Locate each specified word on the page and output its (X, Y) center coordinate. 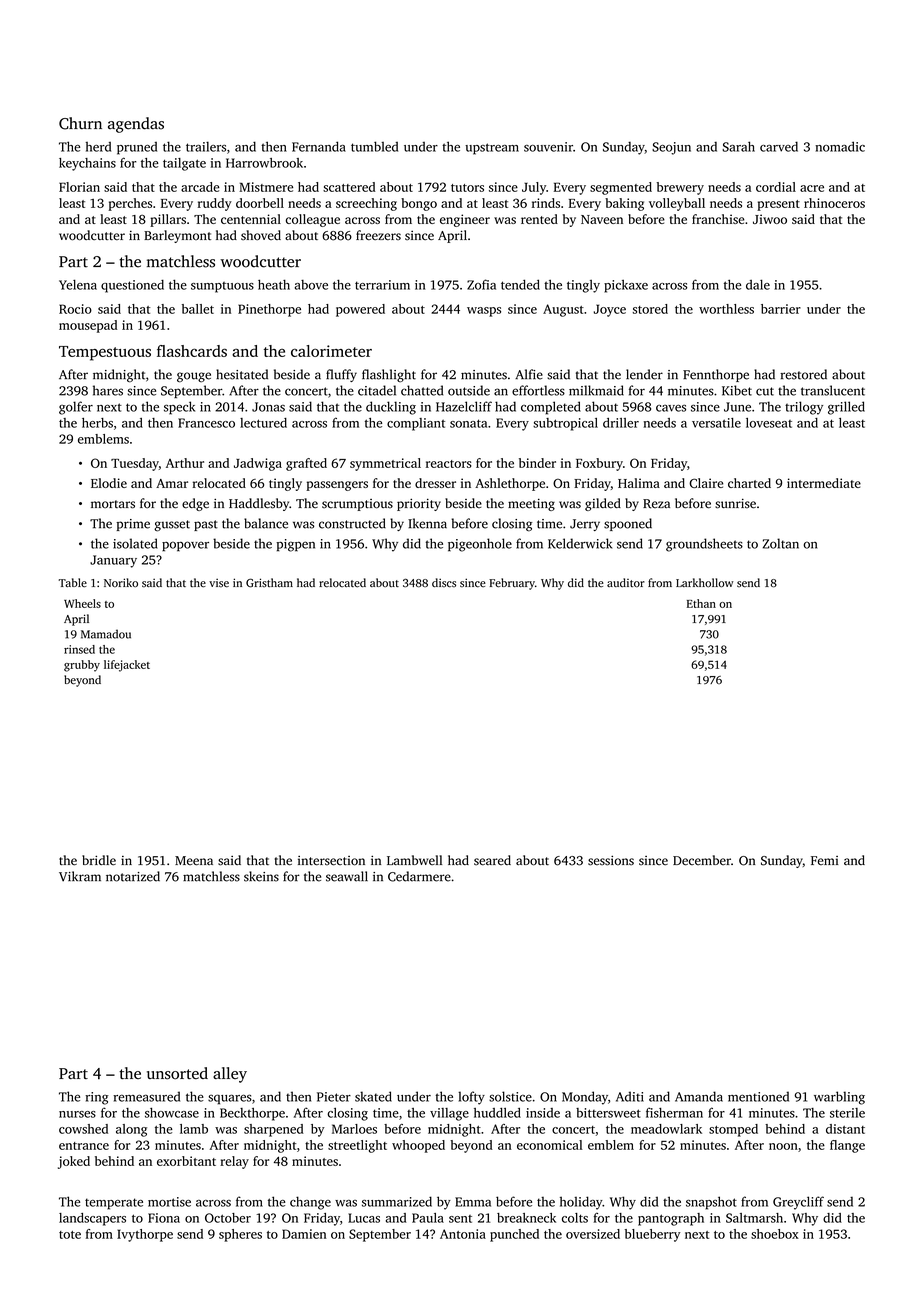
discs (444, 583)
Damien (304, 1234)
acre (812, 188)
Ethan (701, 603)
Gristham (269, 583)
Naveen (602, 219)
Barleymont (177, 236)
